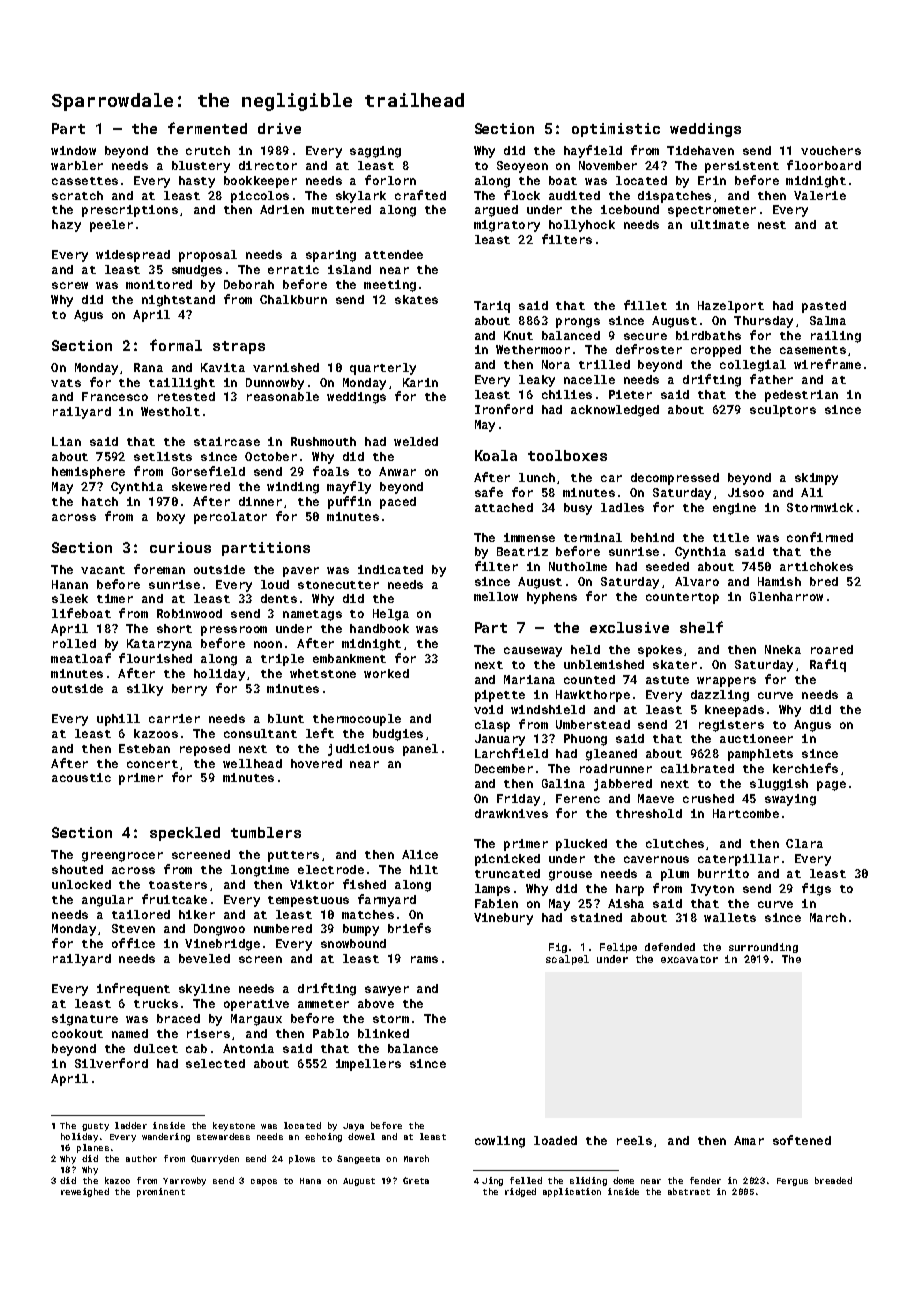 The image size is (924, 1308). Describe the element at coordinates (133, 256) in the screenshot. I see `widespread` at that location.
